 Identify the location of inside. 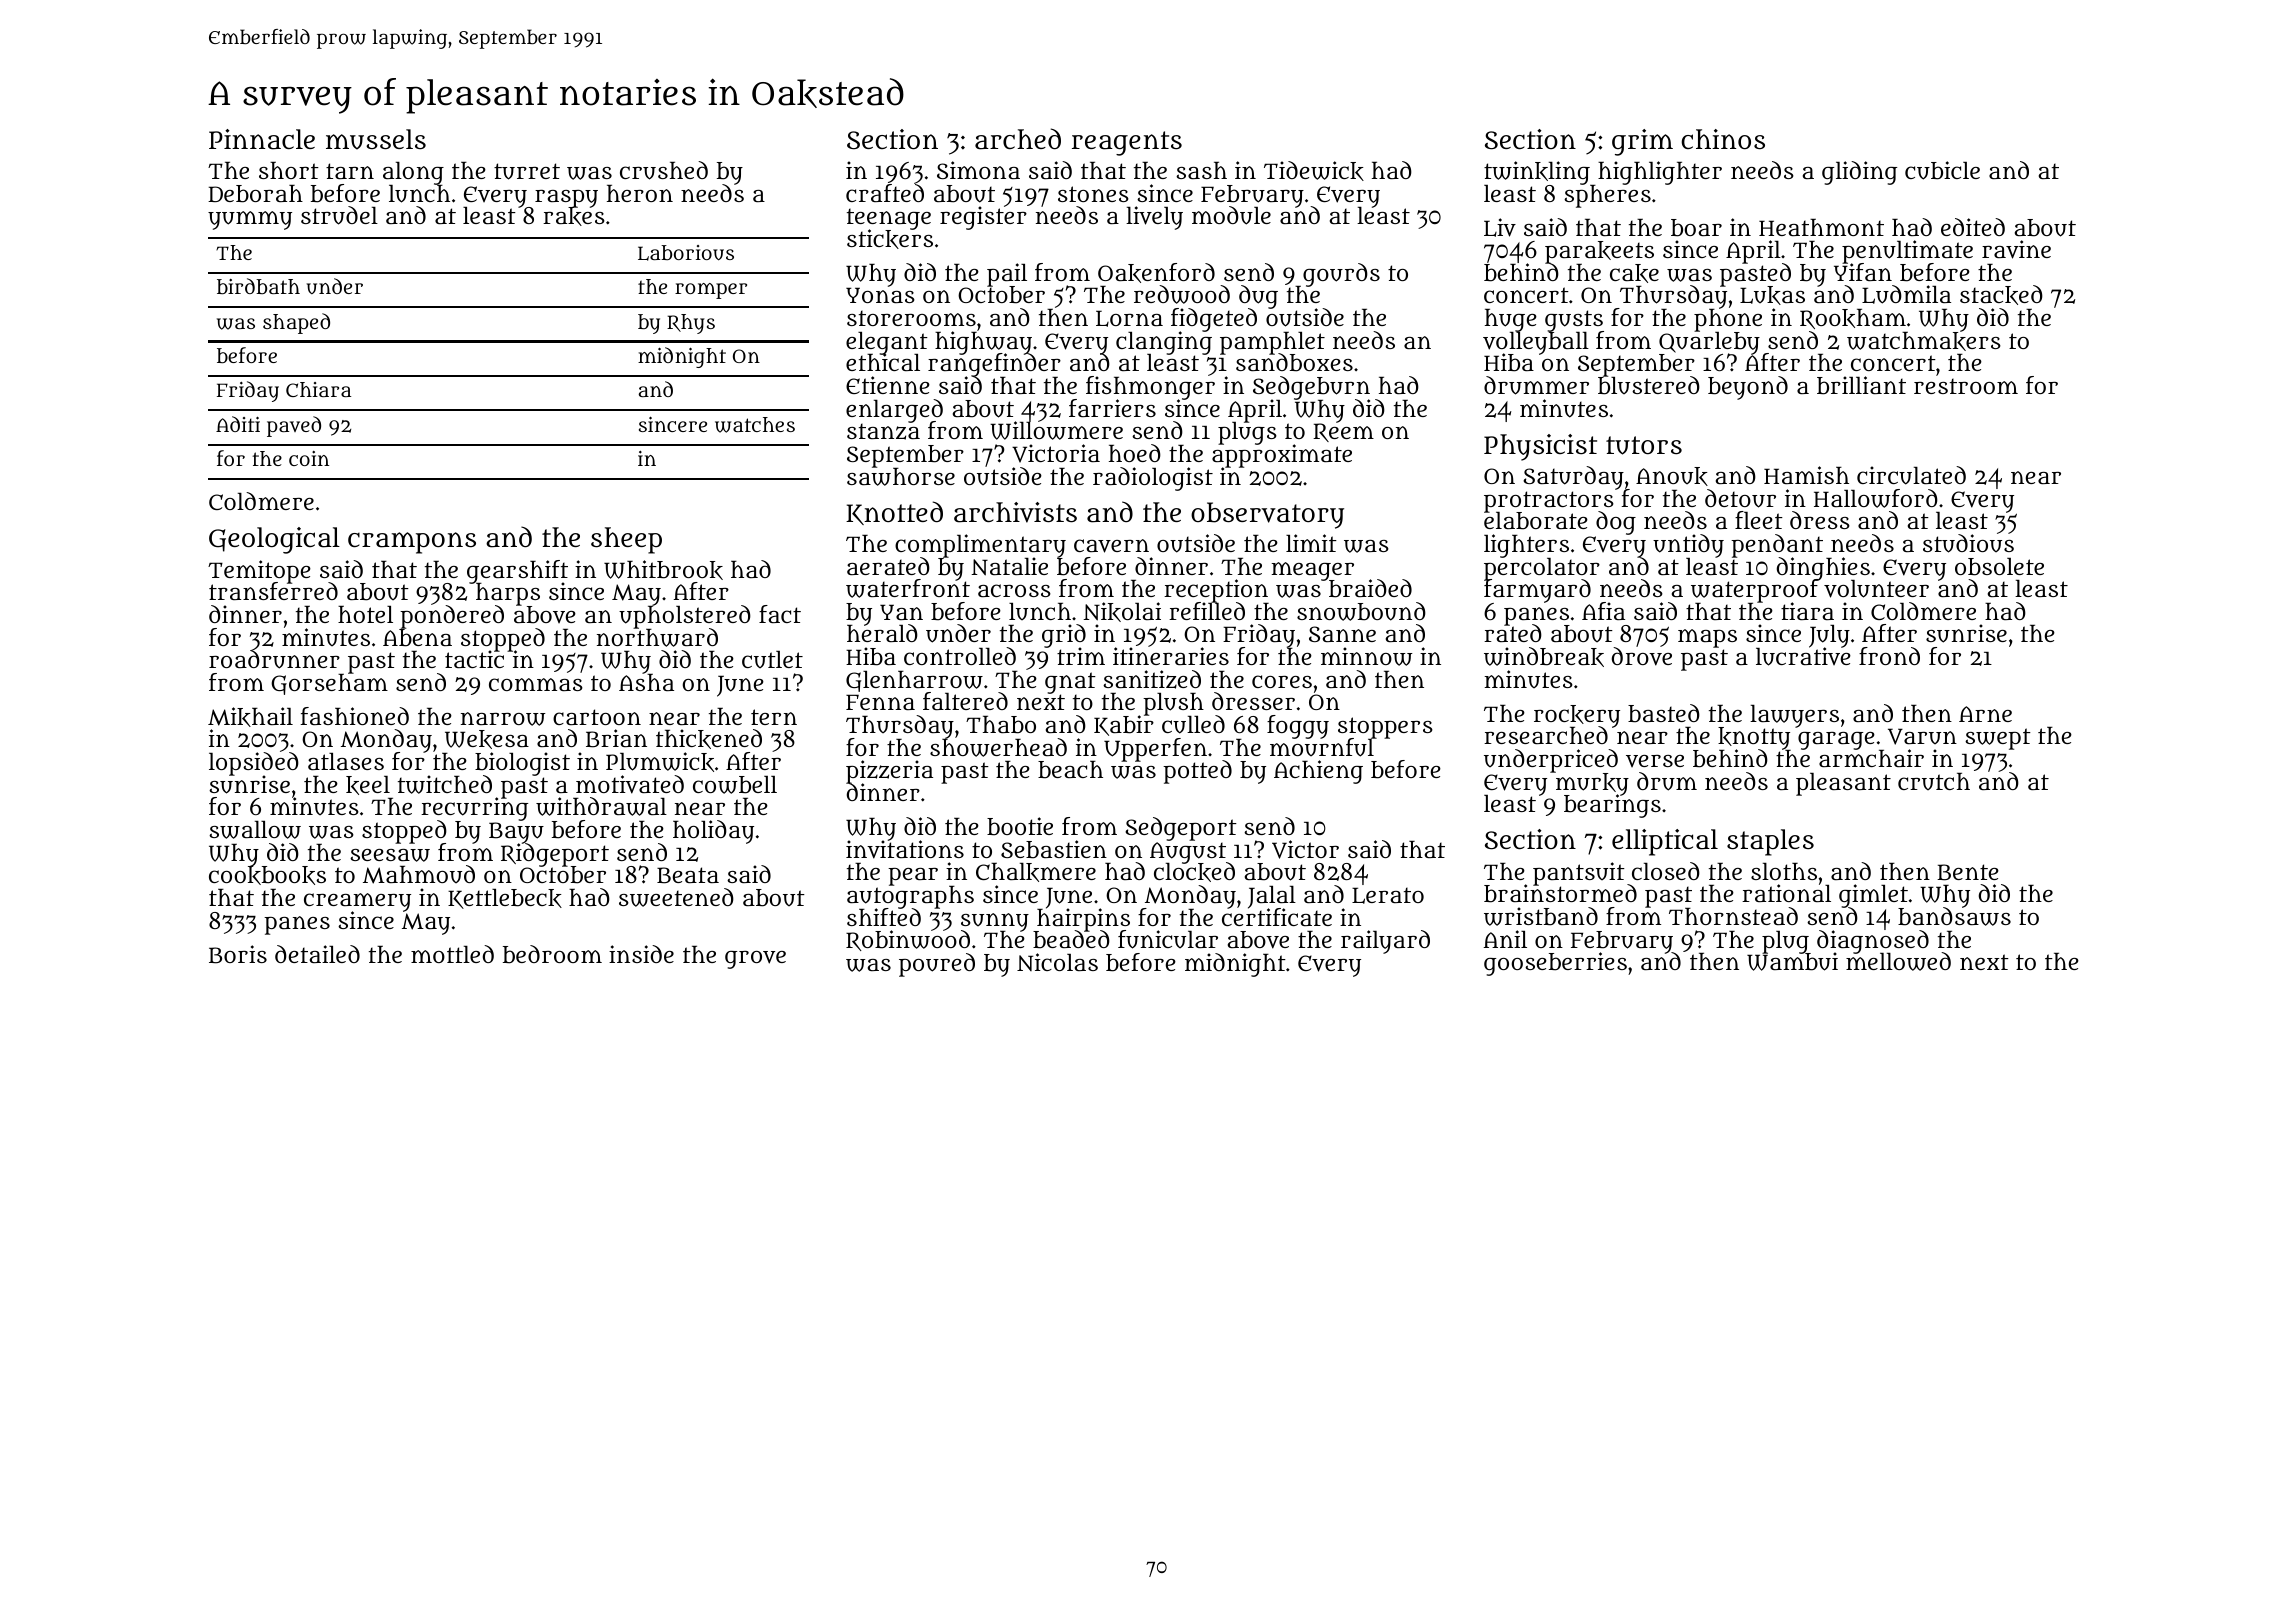
(641, 954).
